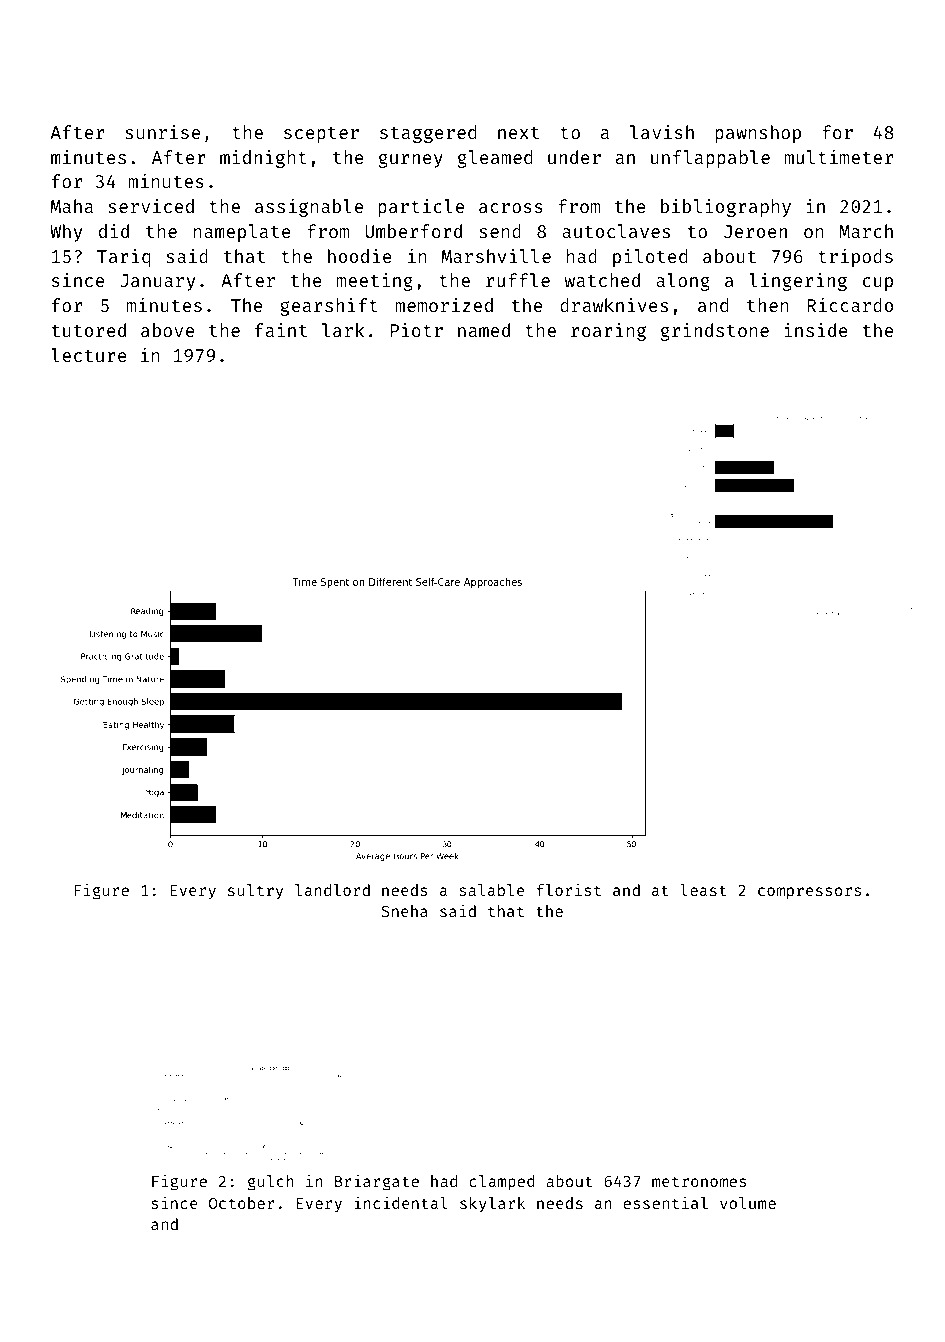  What do you see at coordinates (72, 206) in the document?
I see `Maha` at bounding box center [72, 206].
